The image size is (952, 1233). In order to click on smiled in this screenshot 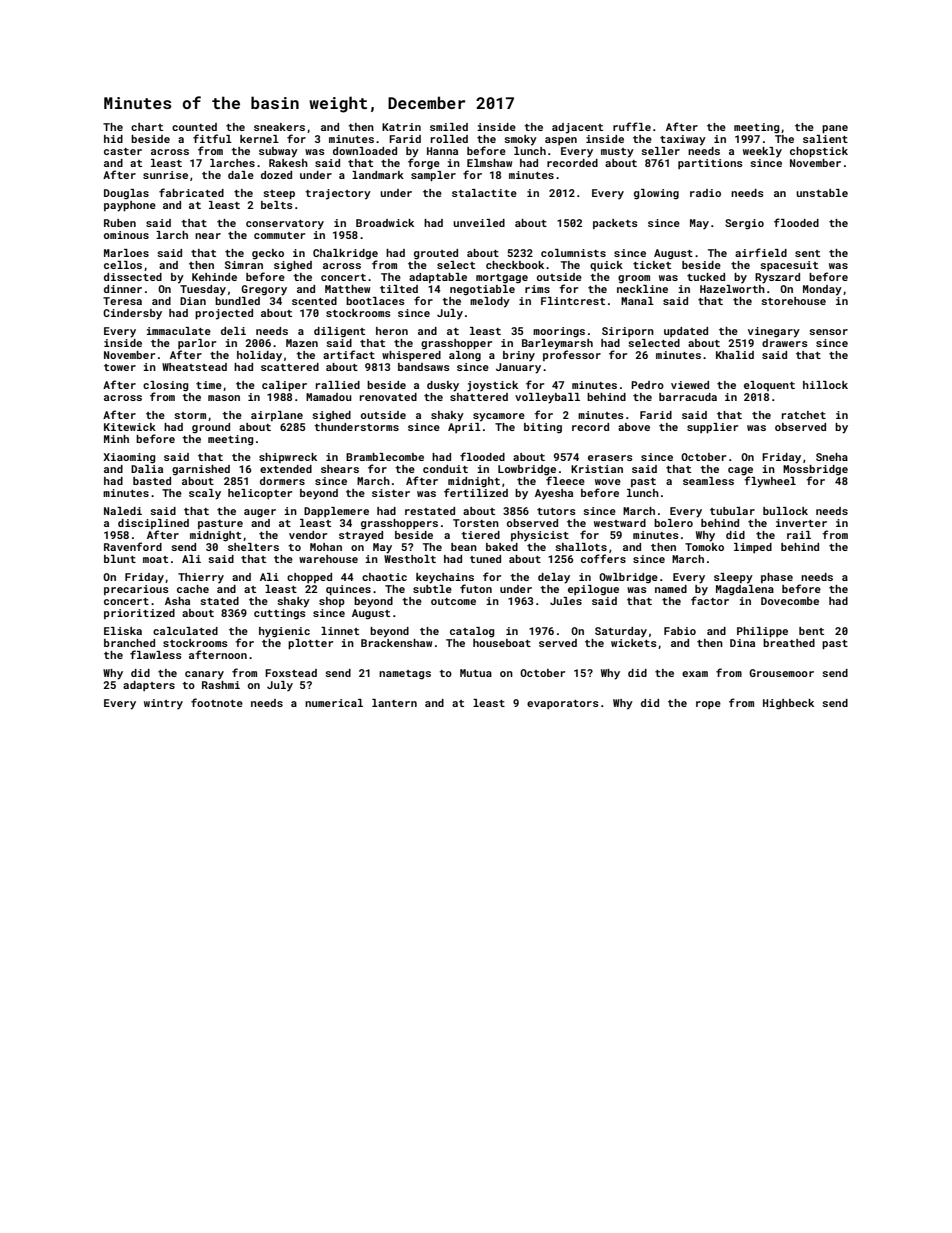, I will do `click(449, 127)`.
